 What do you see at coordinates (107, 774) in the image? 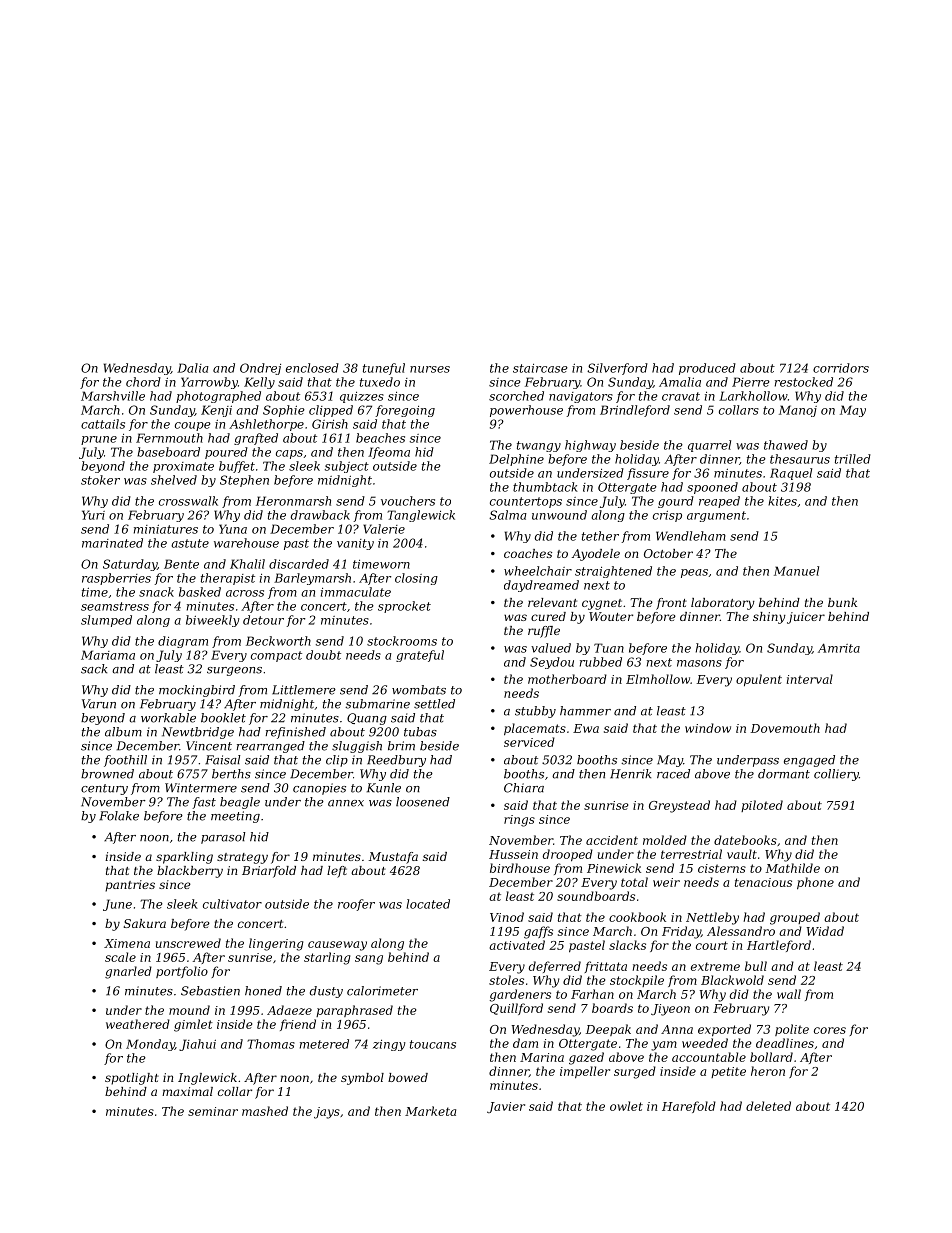
I see `browned` at bounding box center [107, 774].
